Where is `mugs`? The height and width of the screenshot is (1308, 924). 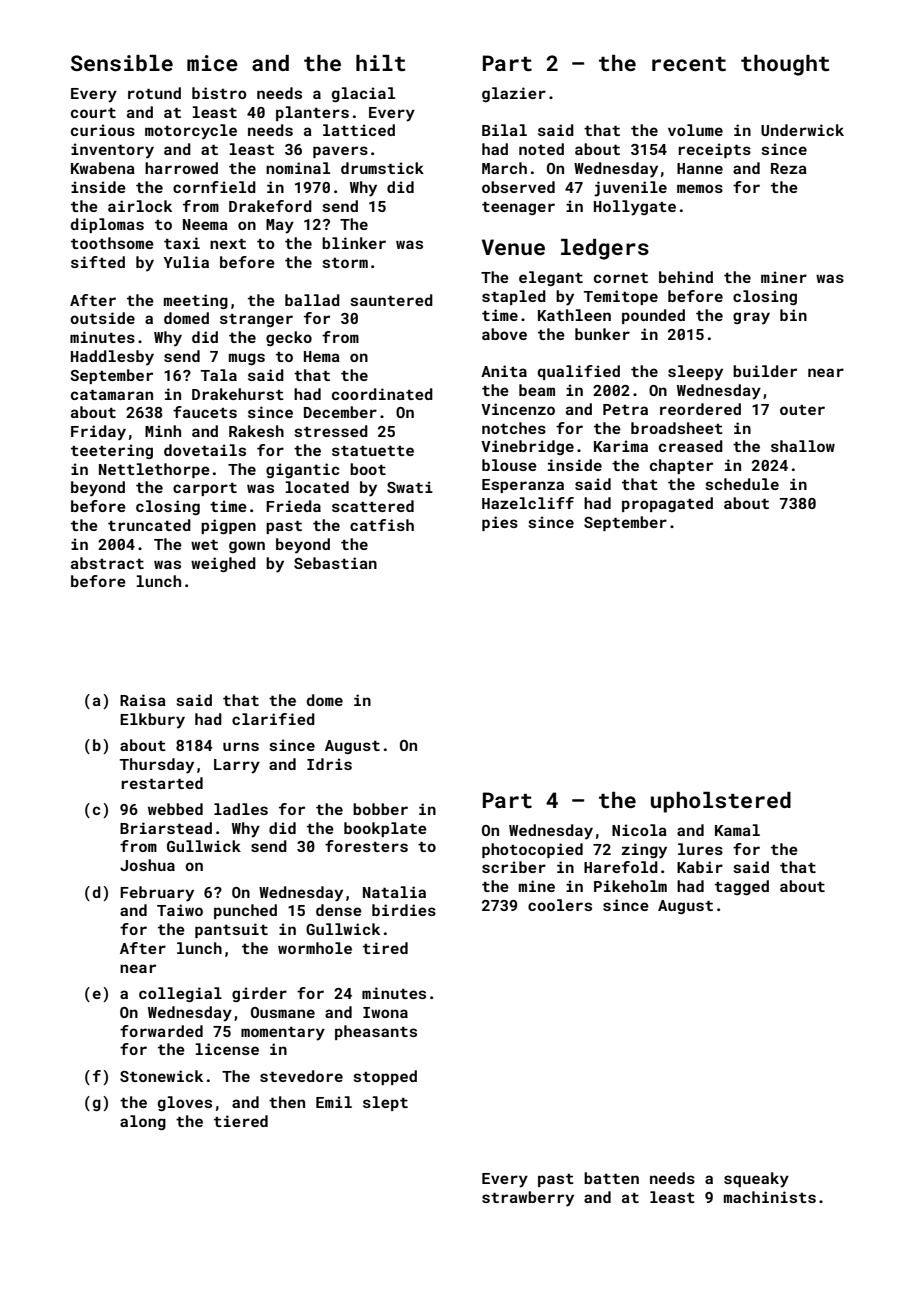
mugs is located at coordinates (247, 359).
